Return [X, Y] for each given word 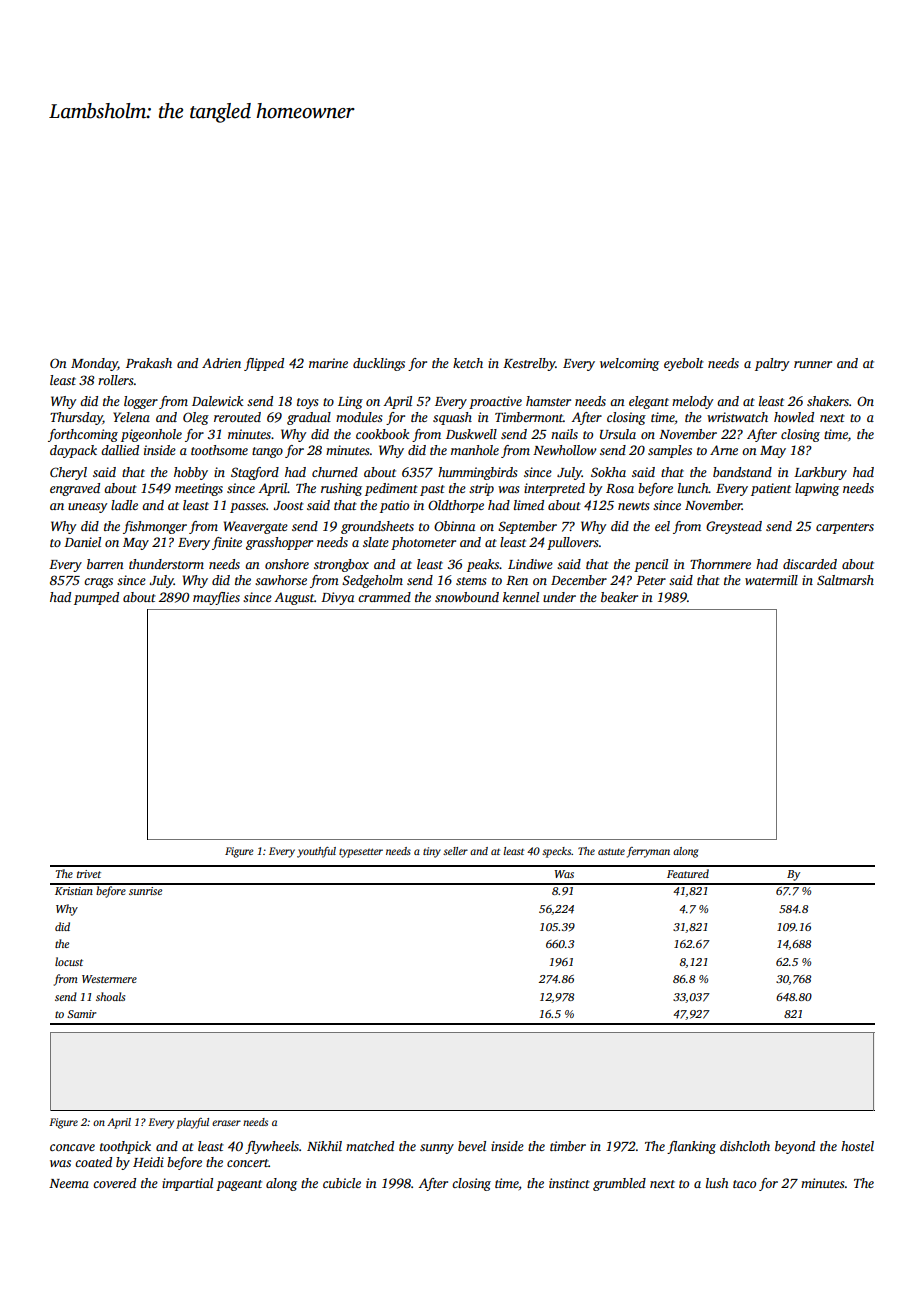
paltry [772, 364]
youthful [316, 852]
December [579, 580]
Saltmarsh [845, 580]
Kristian [74, 891]
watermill [771, 580]
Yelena [131, 417]
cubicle [342, 1183]
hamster [548, 401]
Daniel [82, 542]
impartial [187, 1184]
